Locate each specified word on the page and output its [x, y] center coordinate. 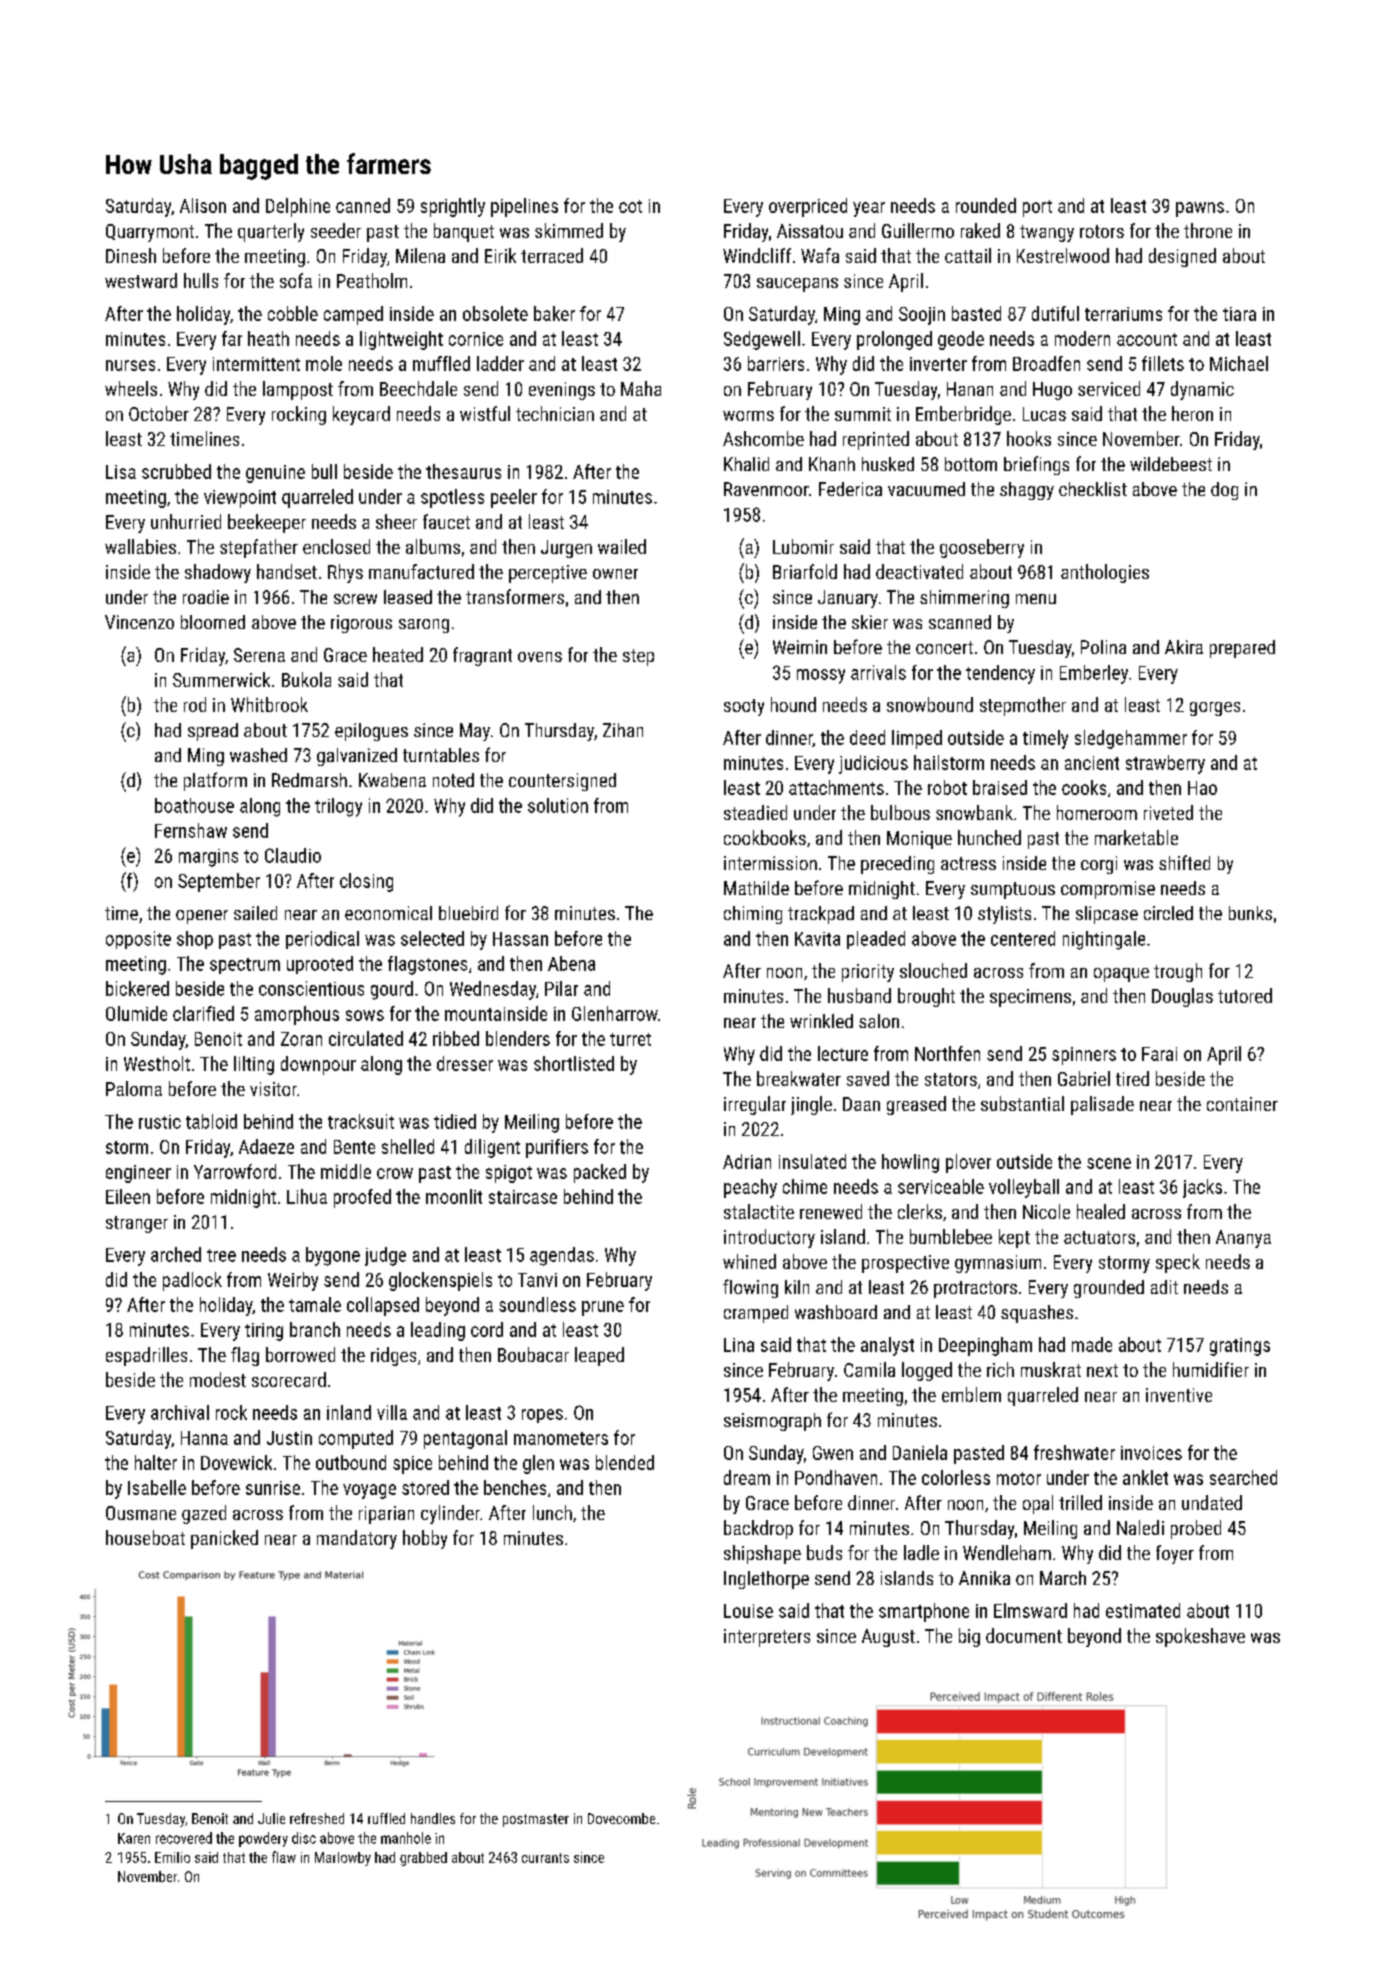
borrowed [300, 1354]
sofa [296, 280]
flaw [284, 1857]
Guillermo [918, 230]
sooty [744, 707]
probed [1196, 1529]
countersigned [562, 782]
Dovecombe [621, 1818]
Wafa [820, 255]
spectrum [245, 966]
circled [1168, 913]
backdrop [758, 1529]
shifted [1184, 862]
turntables [441, 755]
